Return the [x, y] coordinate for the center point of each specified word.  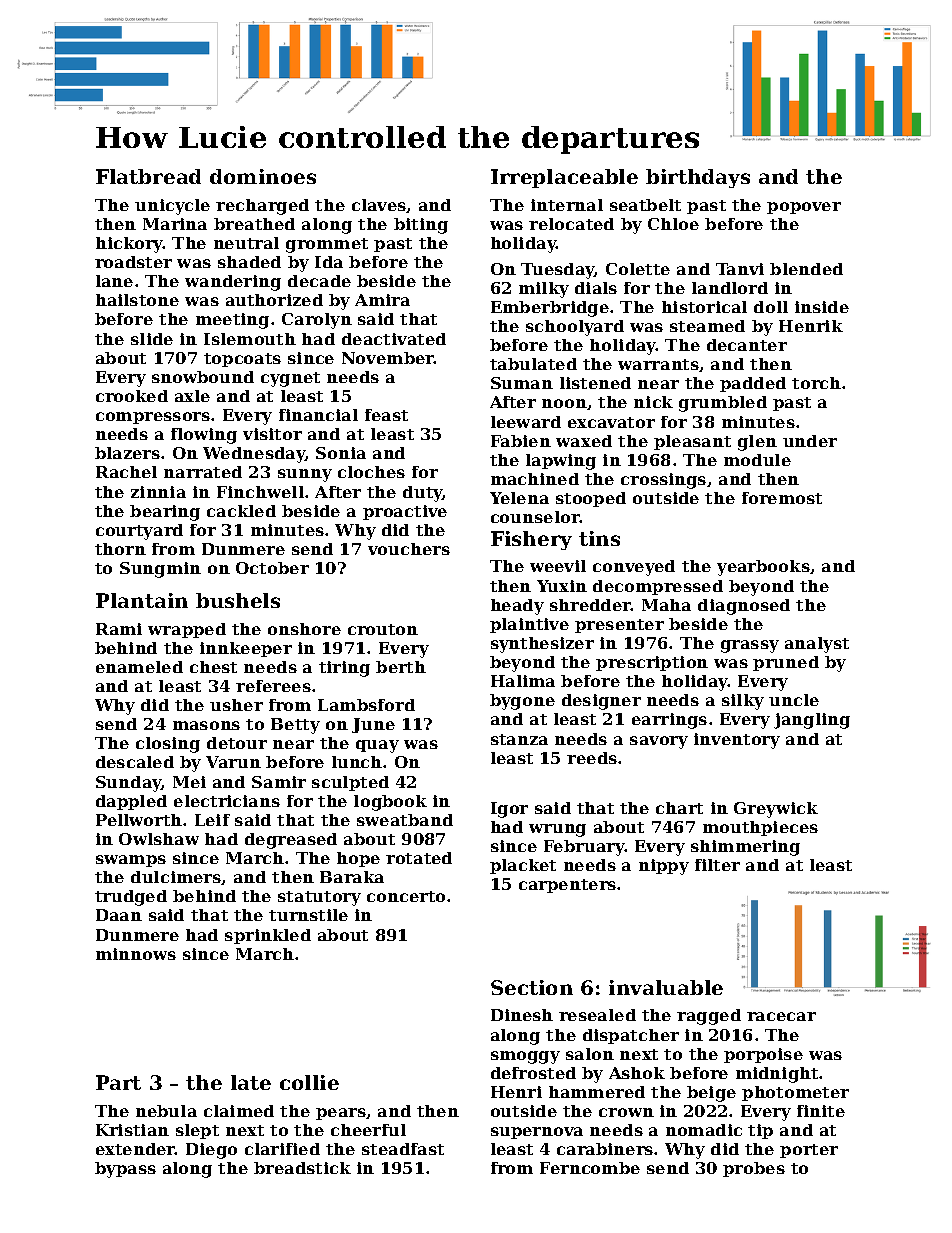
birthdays [698, 178]
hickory [129, 245]
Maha [666, 605]
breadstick [302, 1168]
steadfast [403, 1149]
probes [754, 1169]
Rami [119, 629]
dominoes [263, 176]
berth [401, 667]
